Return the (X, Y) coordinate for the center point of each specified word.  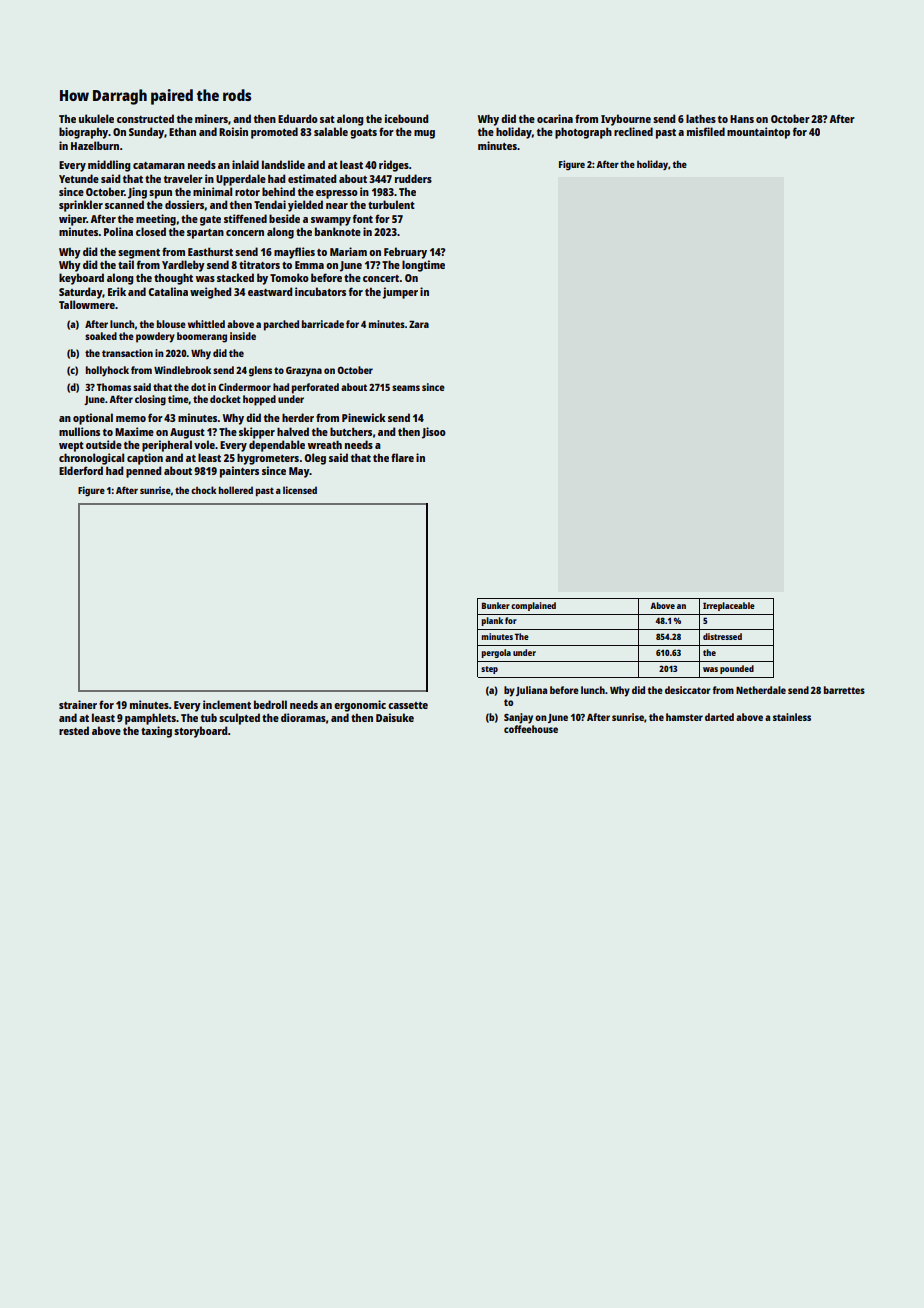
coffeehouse (531, 729)
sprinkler (81, 206)
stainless (792, 717)
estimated (312, 178)
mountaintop (758, 133)
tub (209, 717)
